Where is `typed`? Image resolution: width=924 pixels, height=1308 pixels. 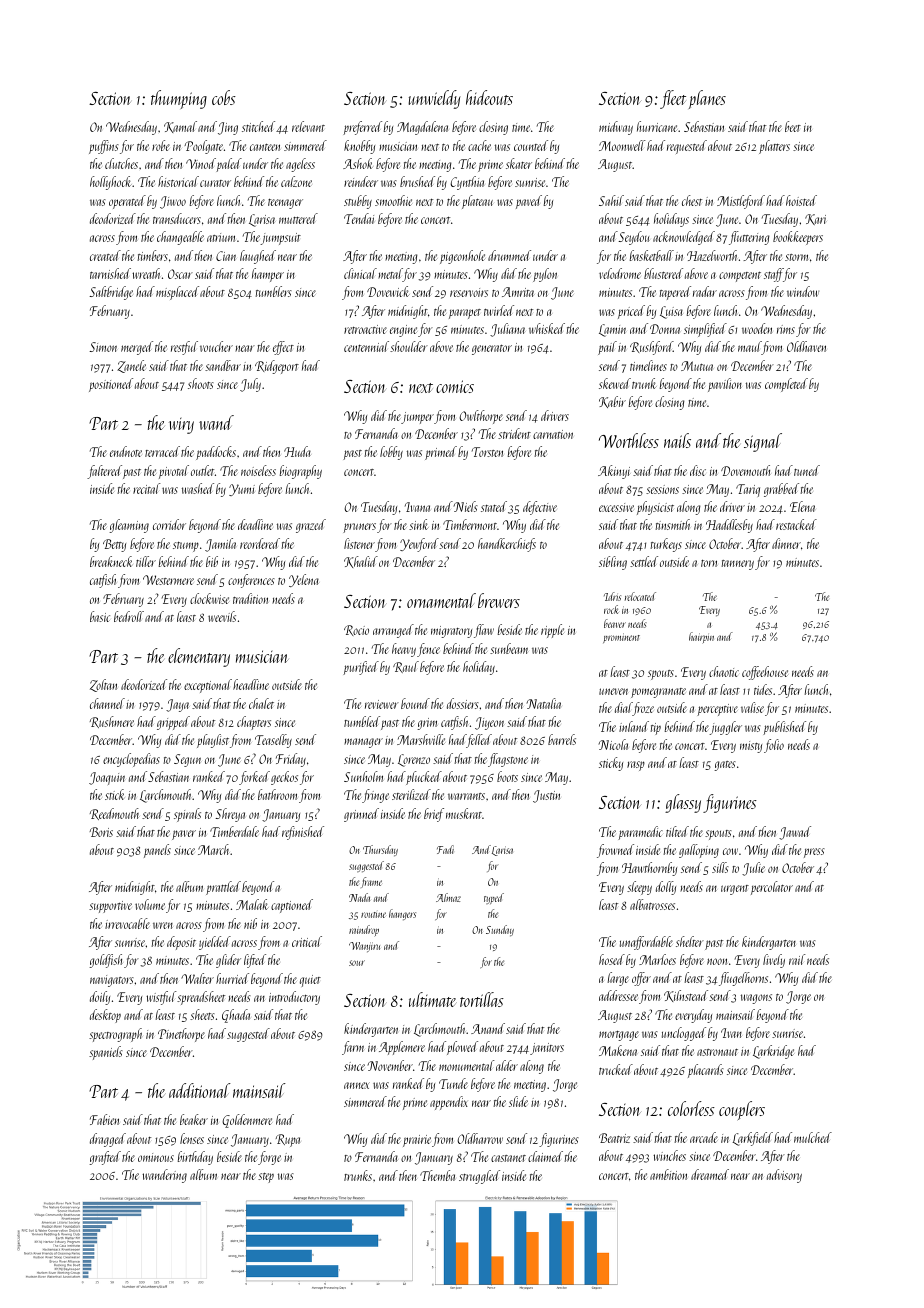
typed is located at coordinates (494, 898).
